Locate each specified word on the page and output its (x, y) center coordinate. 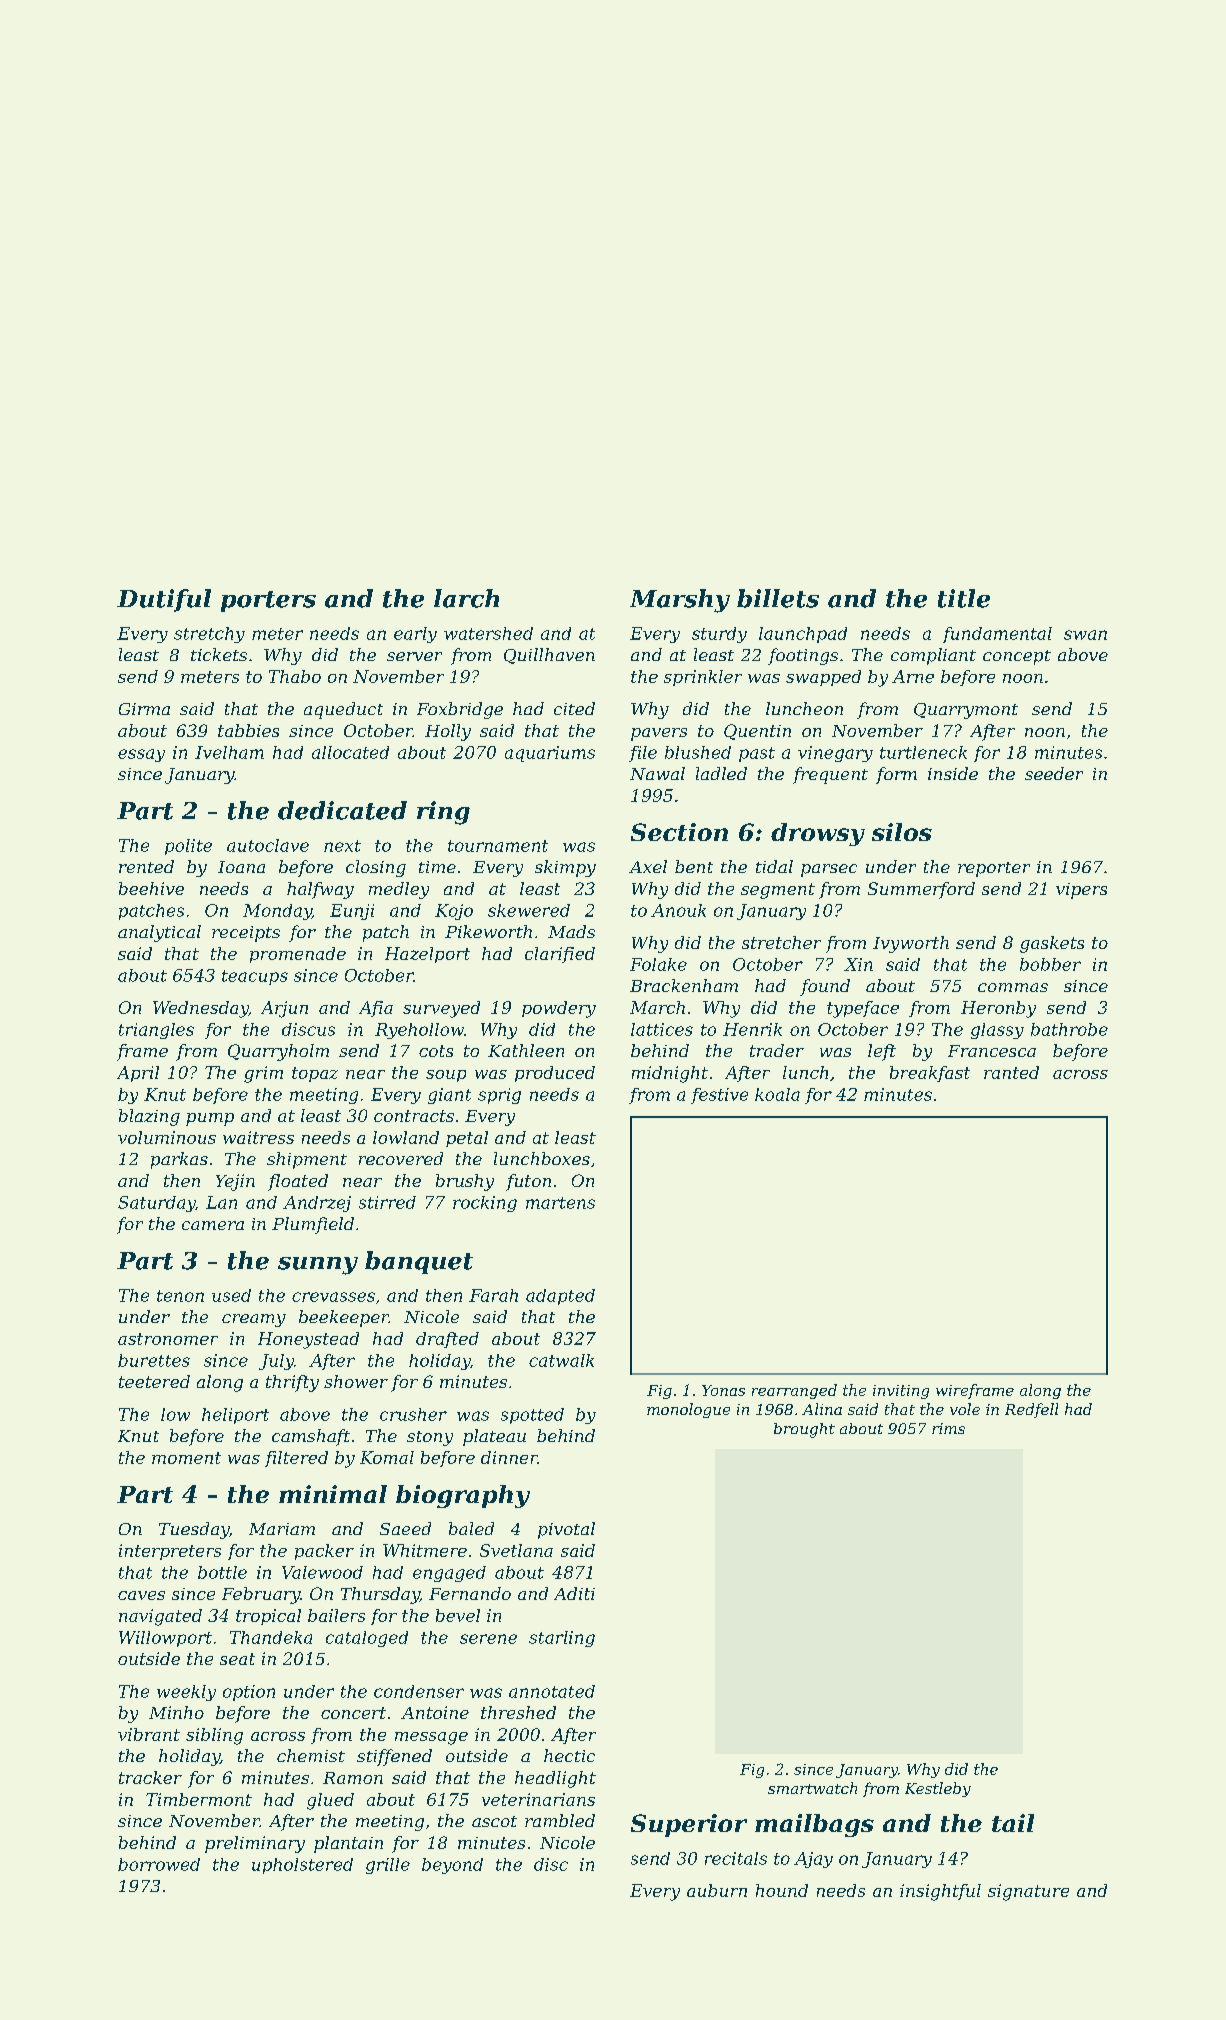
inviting (901, 1392)
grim (263, 1074)
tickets (219, 654)
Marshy (680, 601)
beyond (452, 1866)
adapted (560, 1297)
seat (237, 1659)
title (964, 598)
